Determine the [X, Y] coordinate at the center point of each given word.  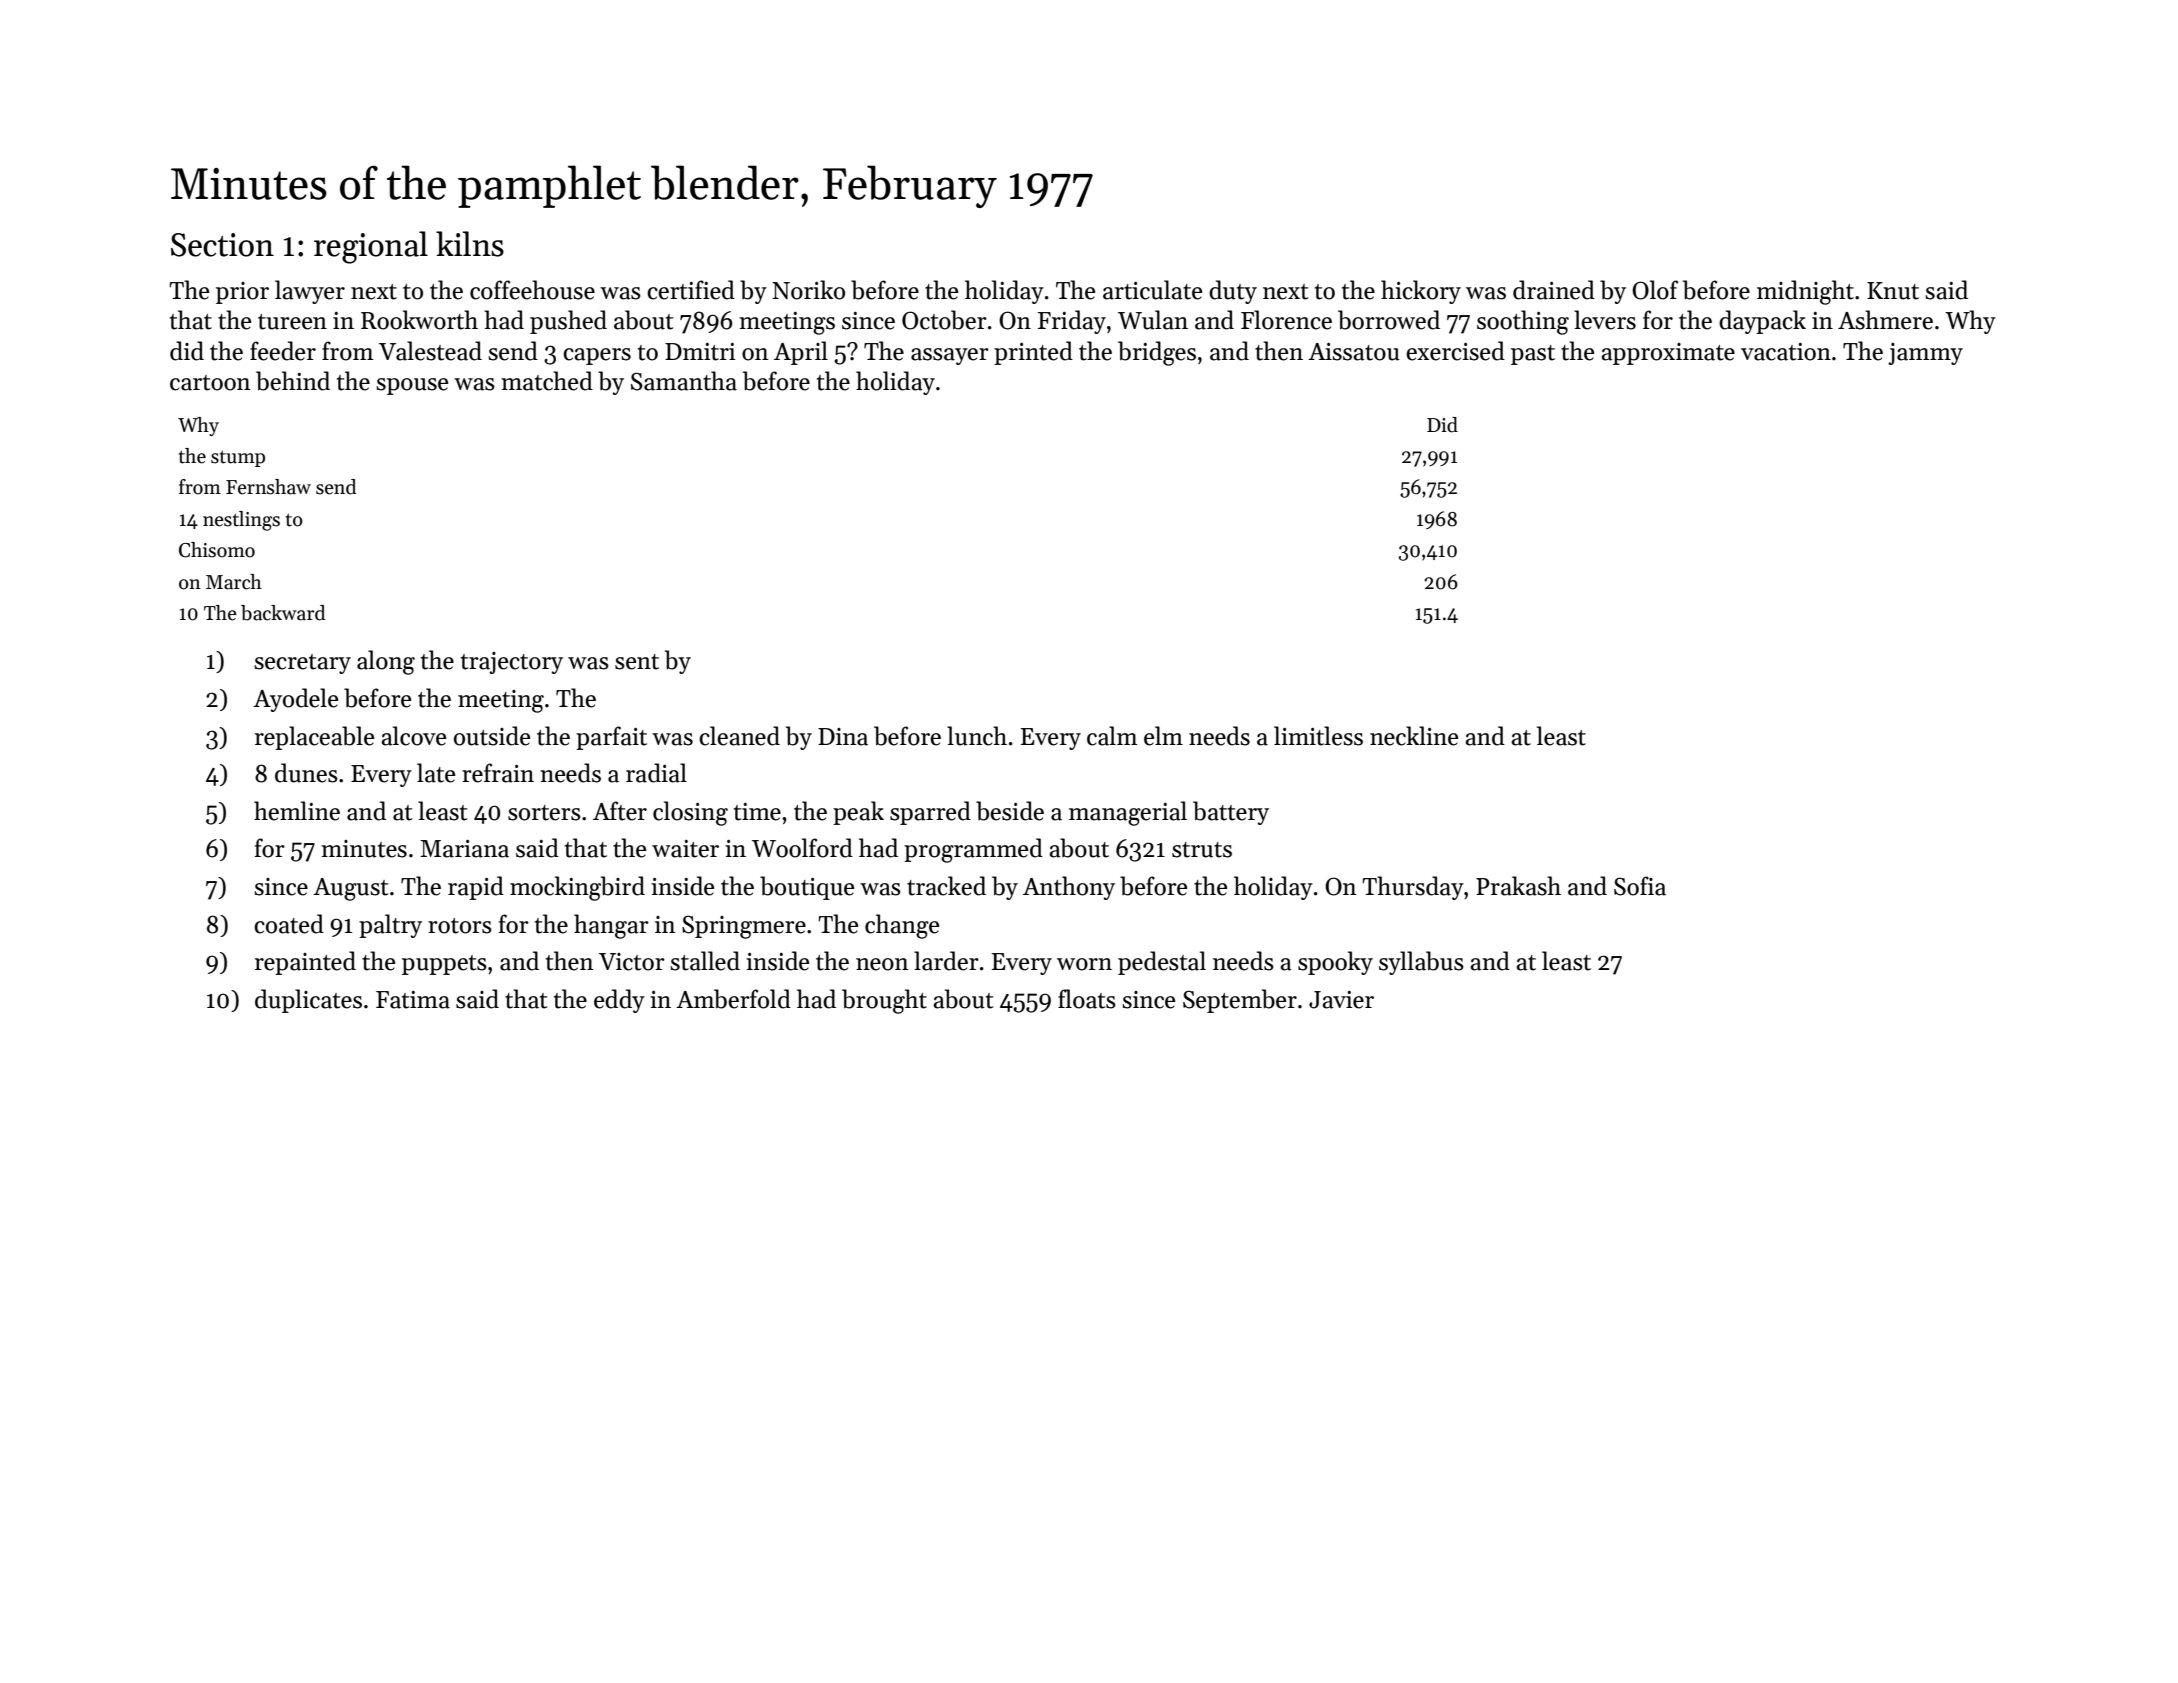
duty [1233, 292]
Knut [1893, 291]
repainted [305, 963]
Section [222, 245]
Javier [1341, 1000]
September [1240, 1001]
